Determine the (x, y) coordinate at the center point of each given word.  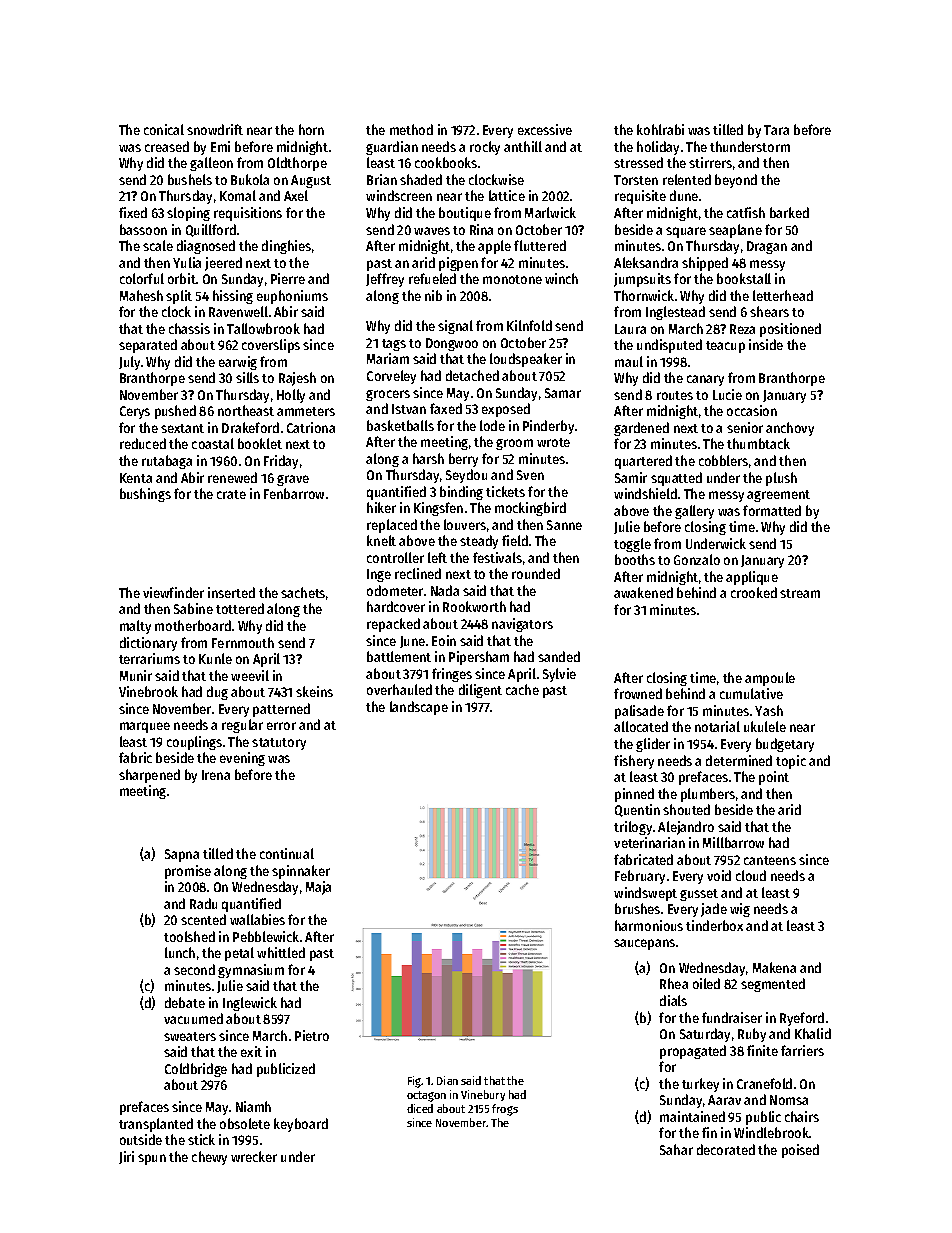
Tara (776, 130)
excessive (545, 129)
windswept (645, 894)
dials (673, 1000)
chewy (209, 1158)
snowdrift (215, 129)
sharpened (149, 776)
